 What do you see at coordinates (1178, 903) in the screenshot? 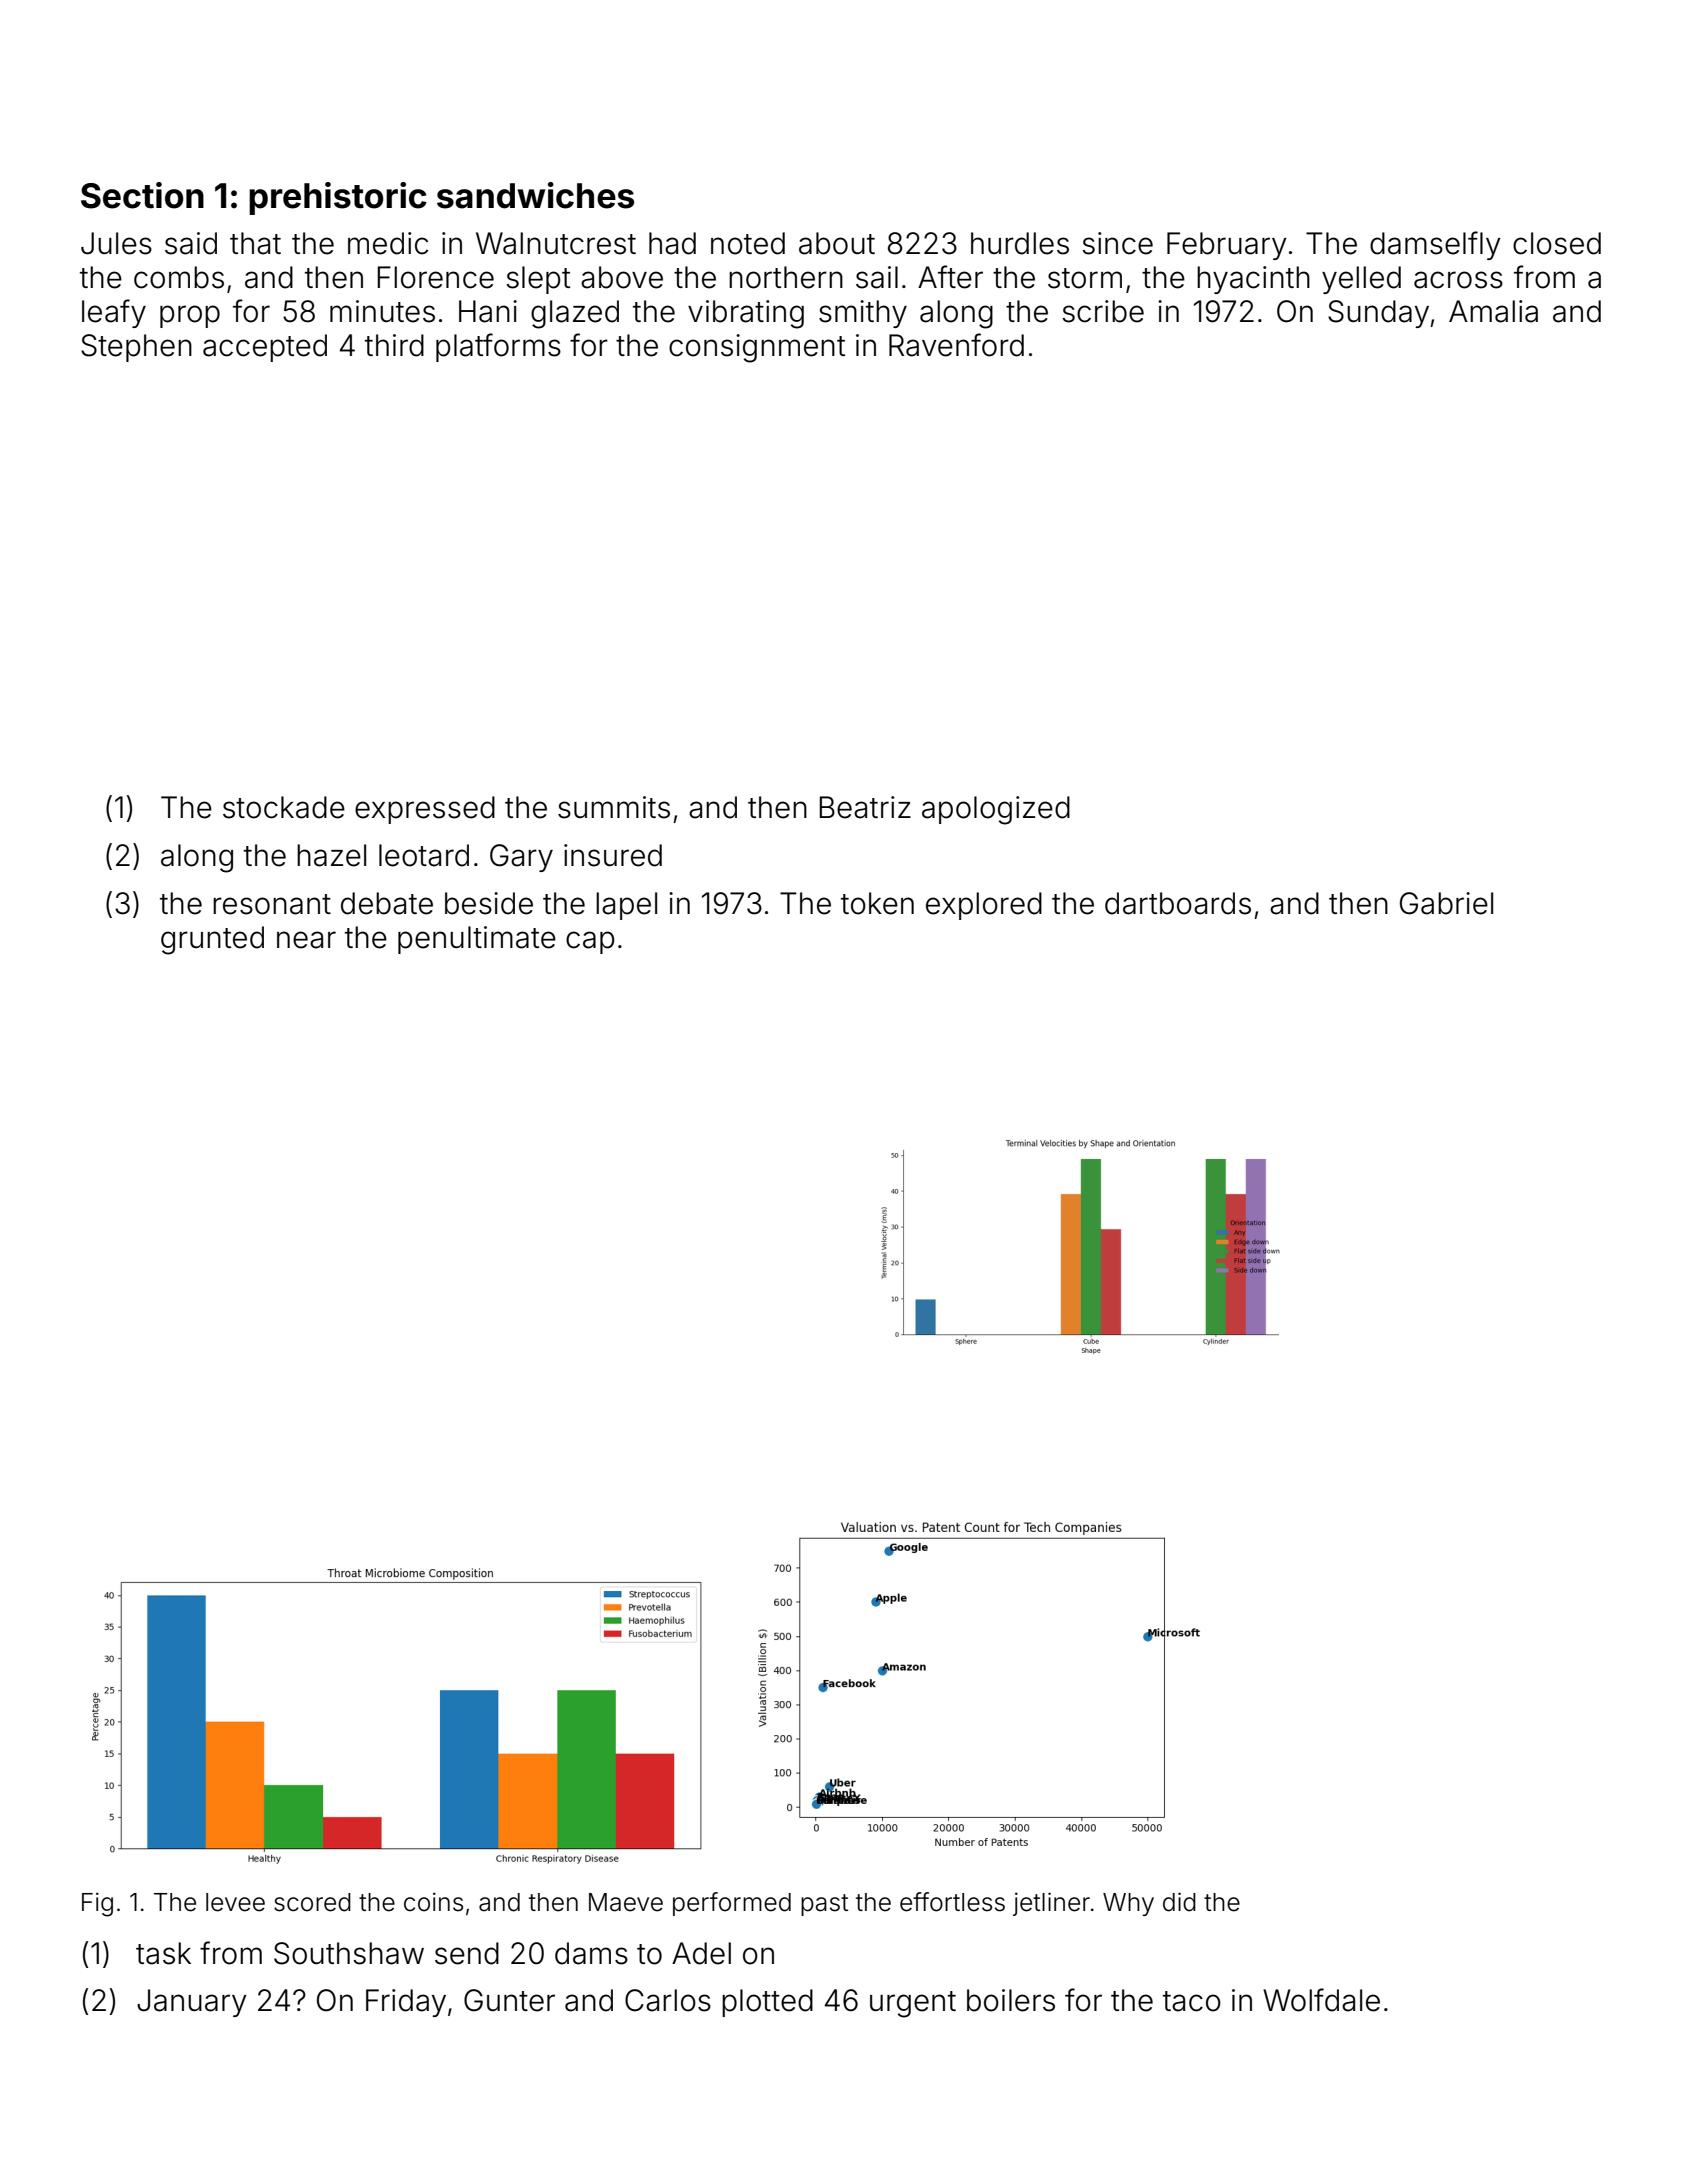
I see `dartboards` at bounding box center [1178, 903].
